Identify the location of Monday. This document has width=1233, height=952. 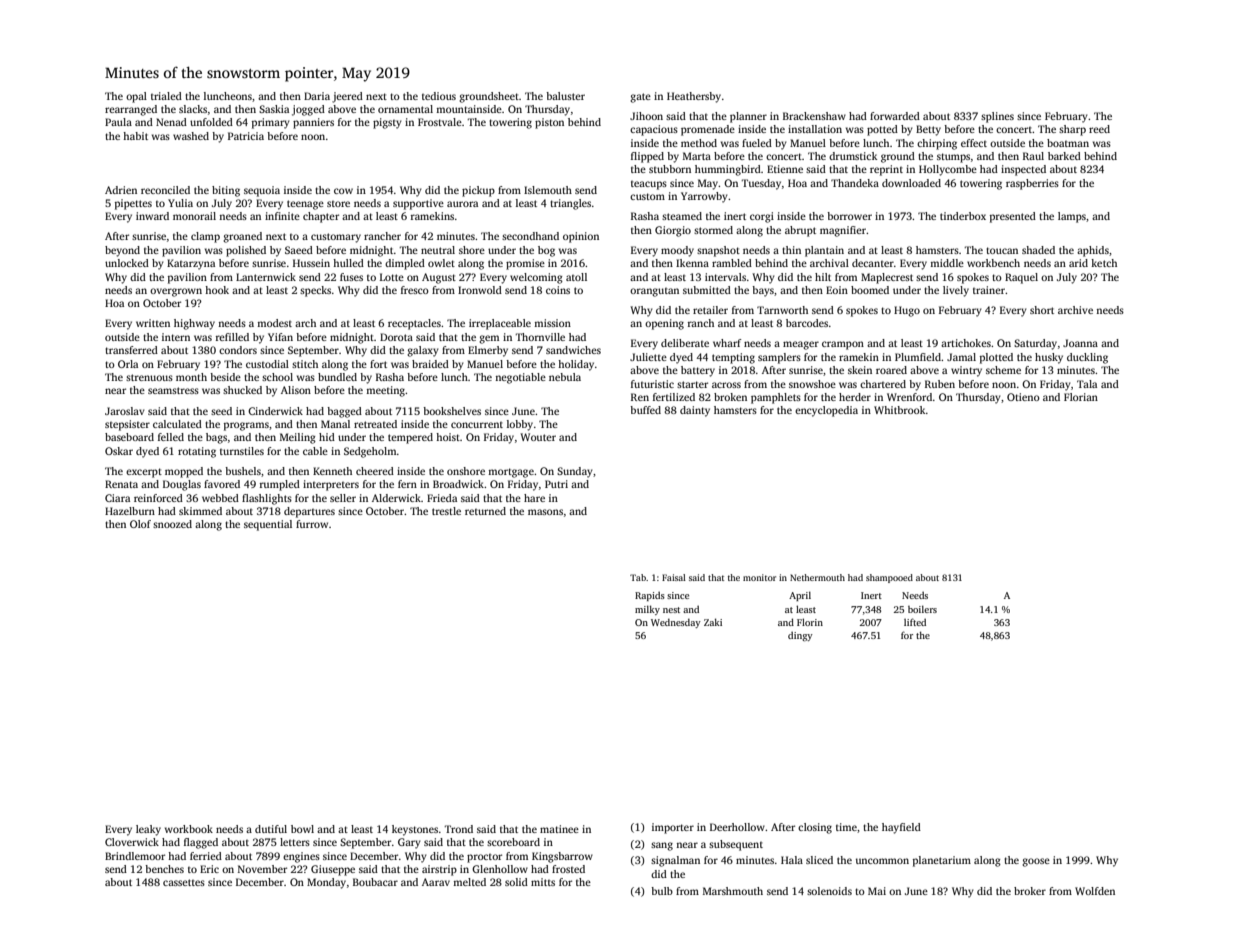
(326, 883).
